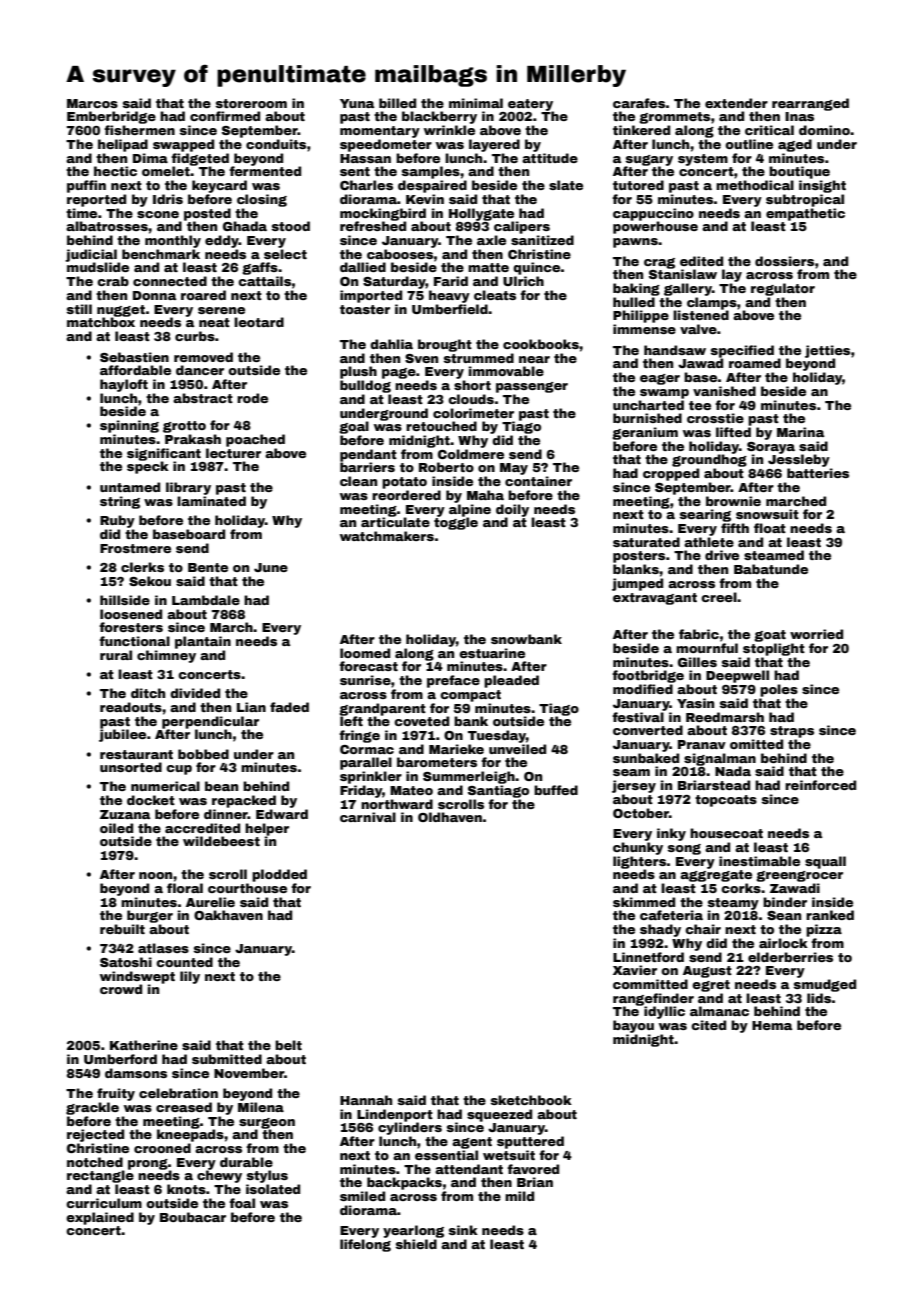  Describe the element at coordinates (519, 1196) in the page. I see `mild` at that location.
